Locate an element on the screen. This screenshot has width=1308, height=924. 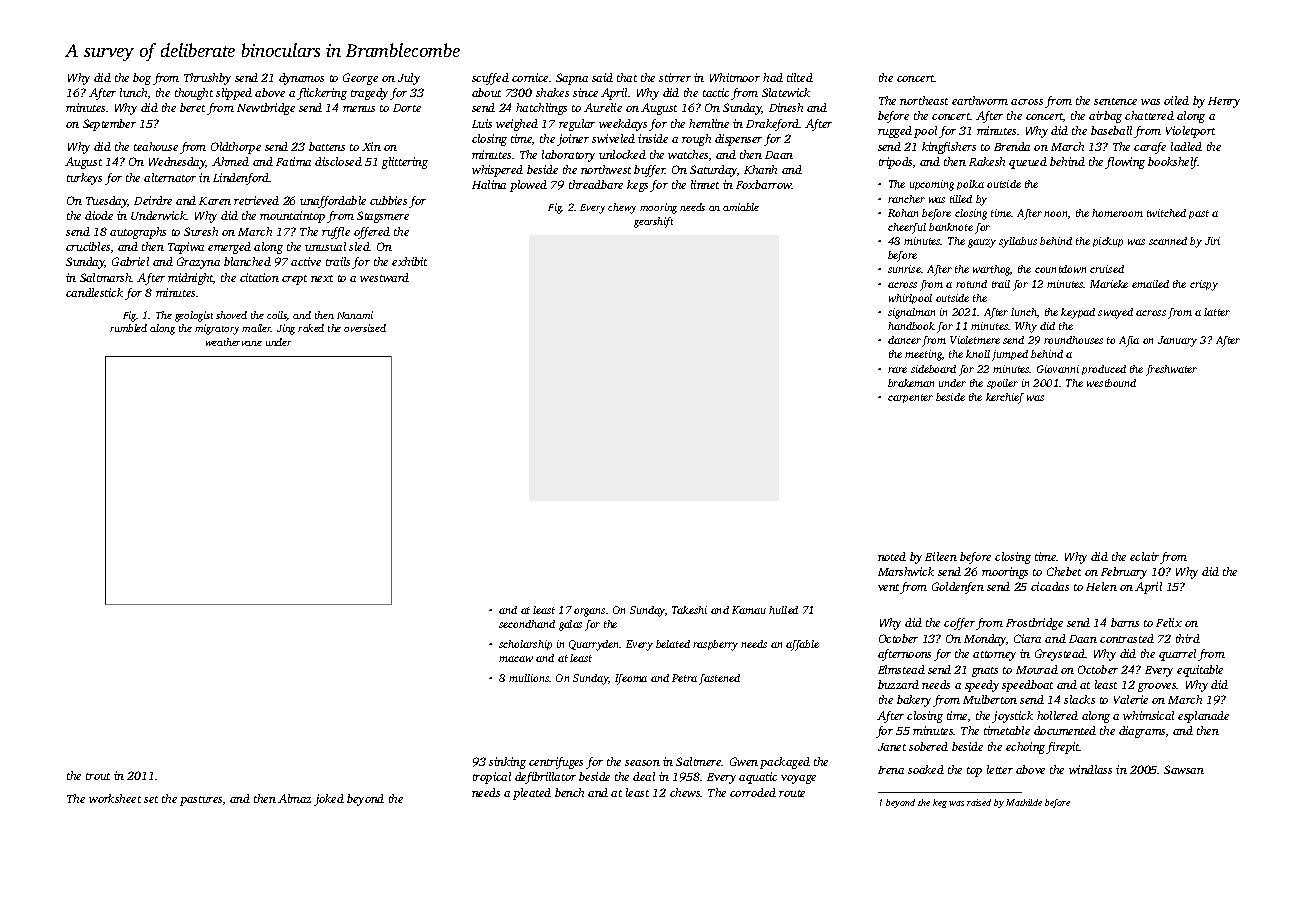
bench is located at coordinates (569, 792).
